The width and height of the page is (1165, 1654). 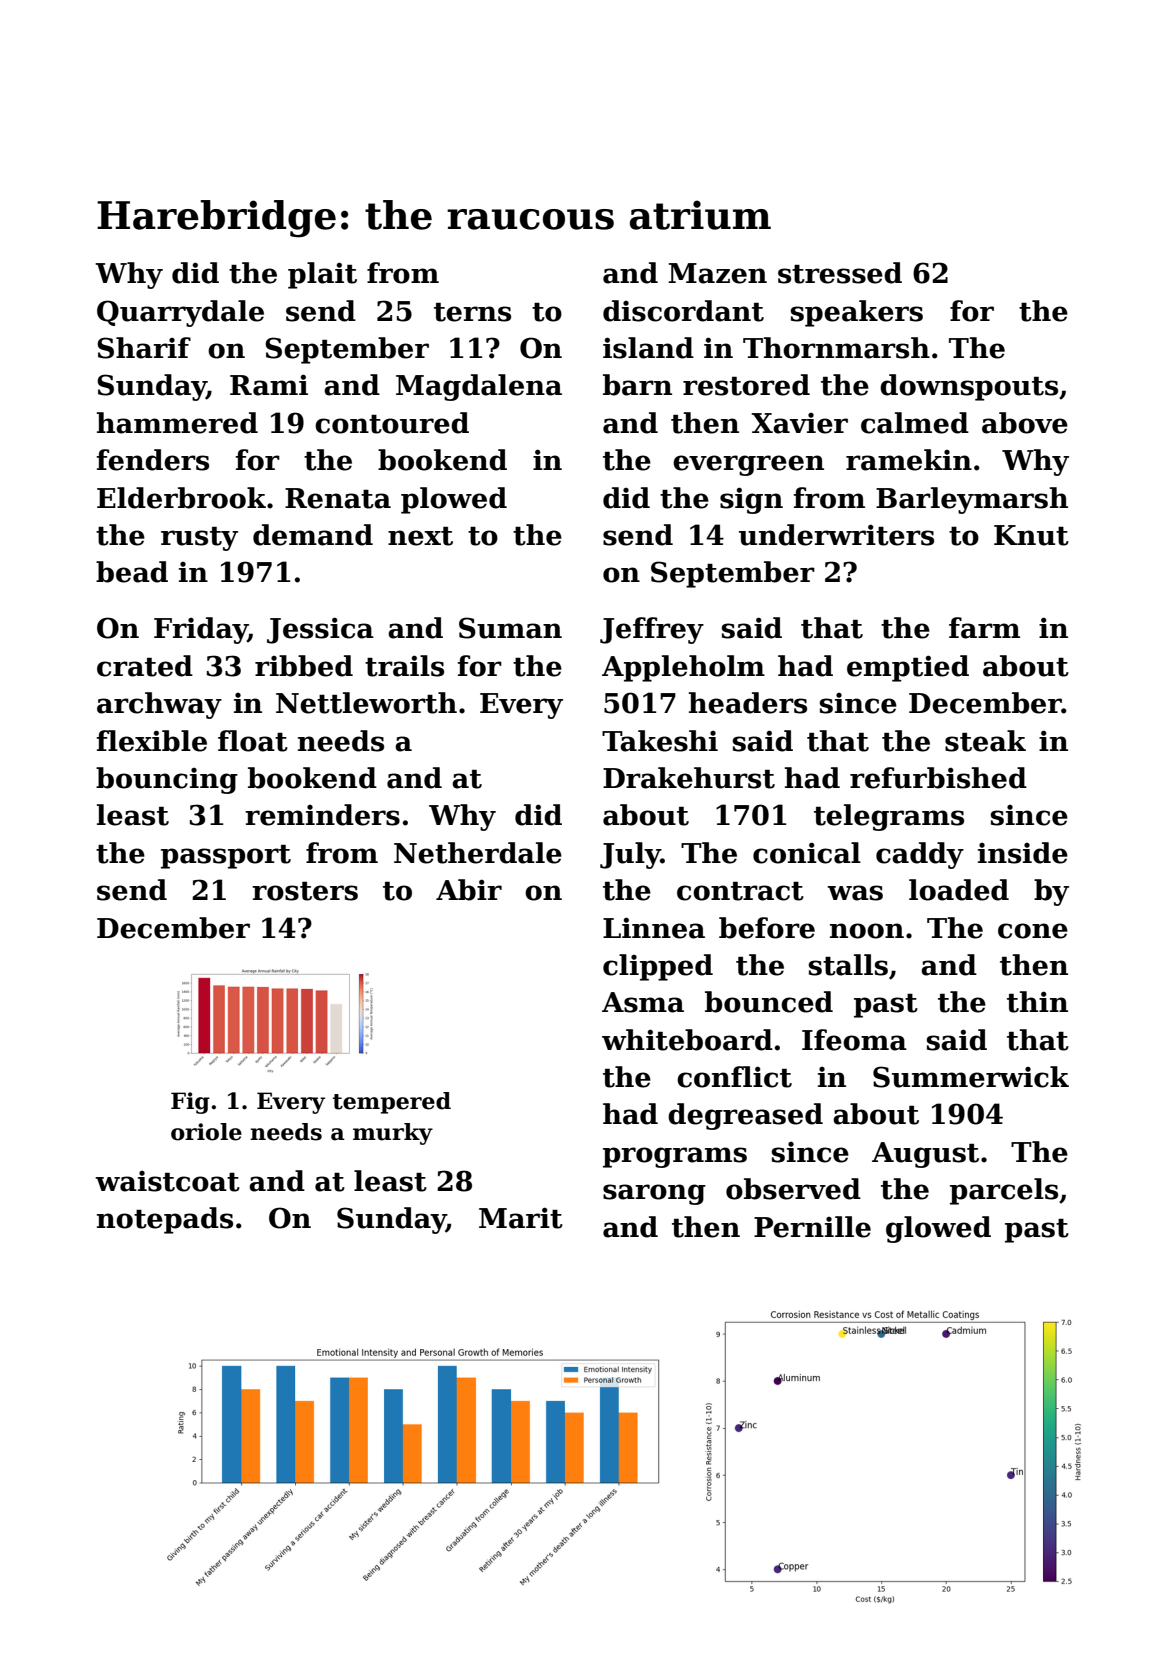 What do you see at coordinates (521, 1218) in the page?
I see `Marit` at bounding box center [521, 1218].
